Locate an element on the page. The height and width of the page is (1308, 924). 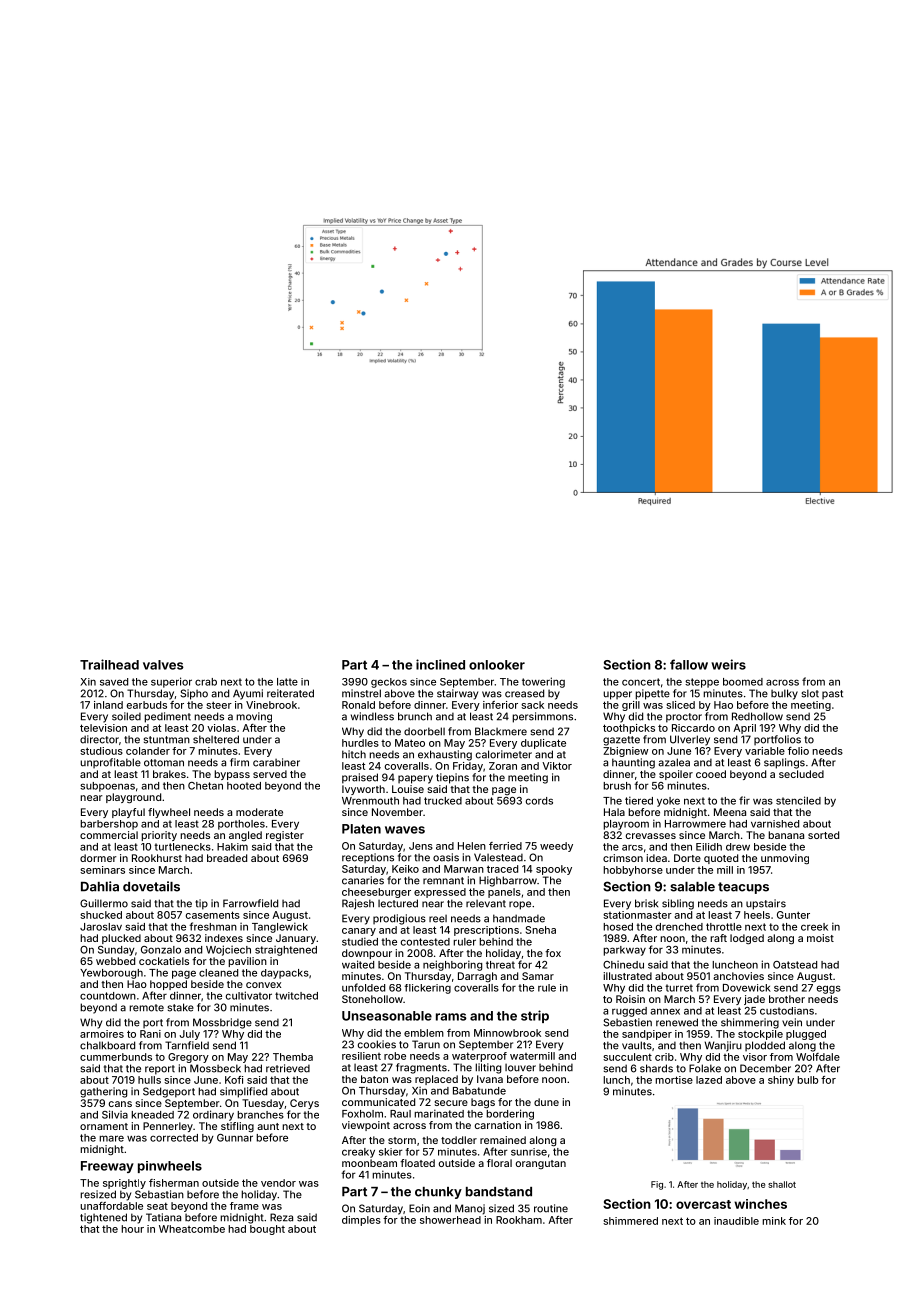
armoires is located at coordinates (102, 1034).
